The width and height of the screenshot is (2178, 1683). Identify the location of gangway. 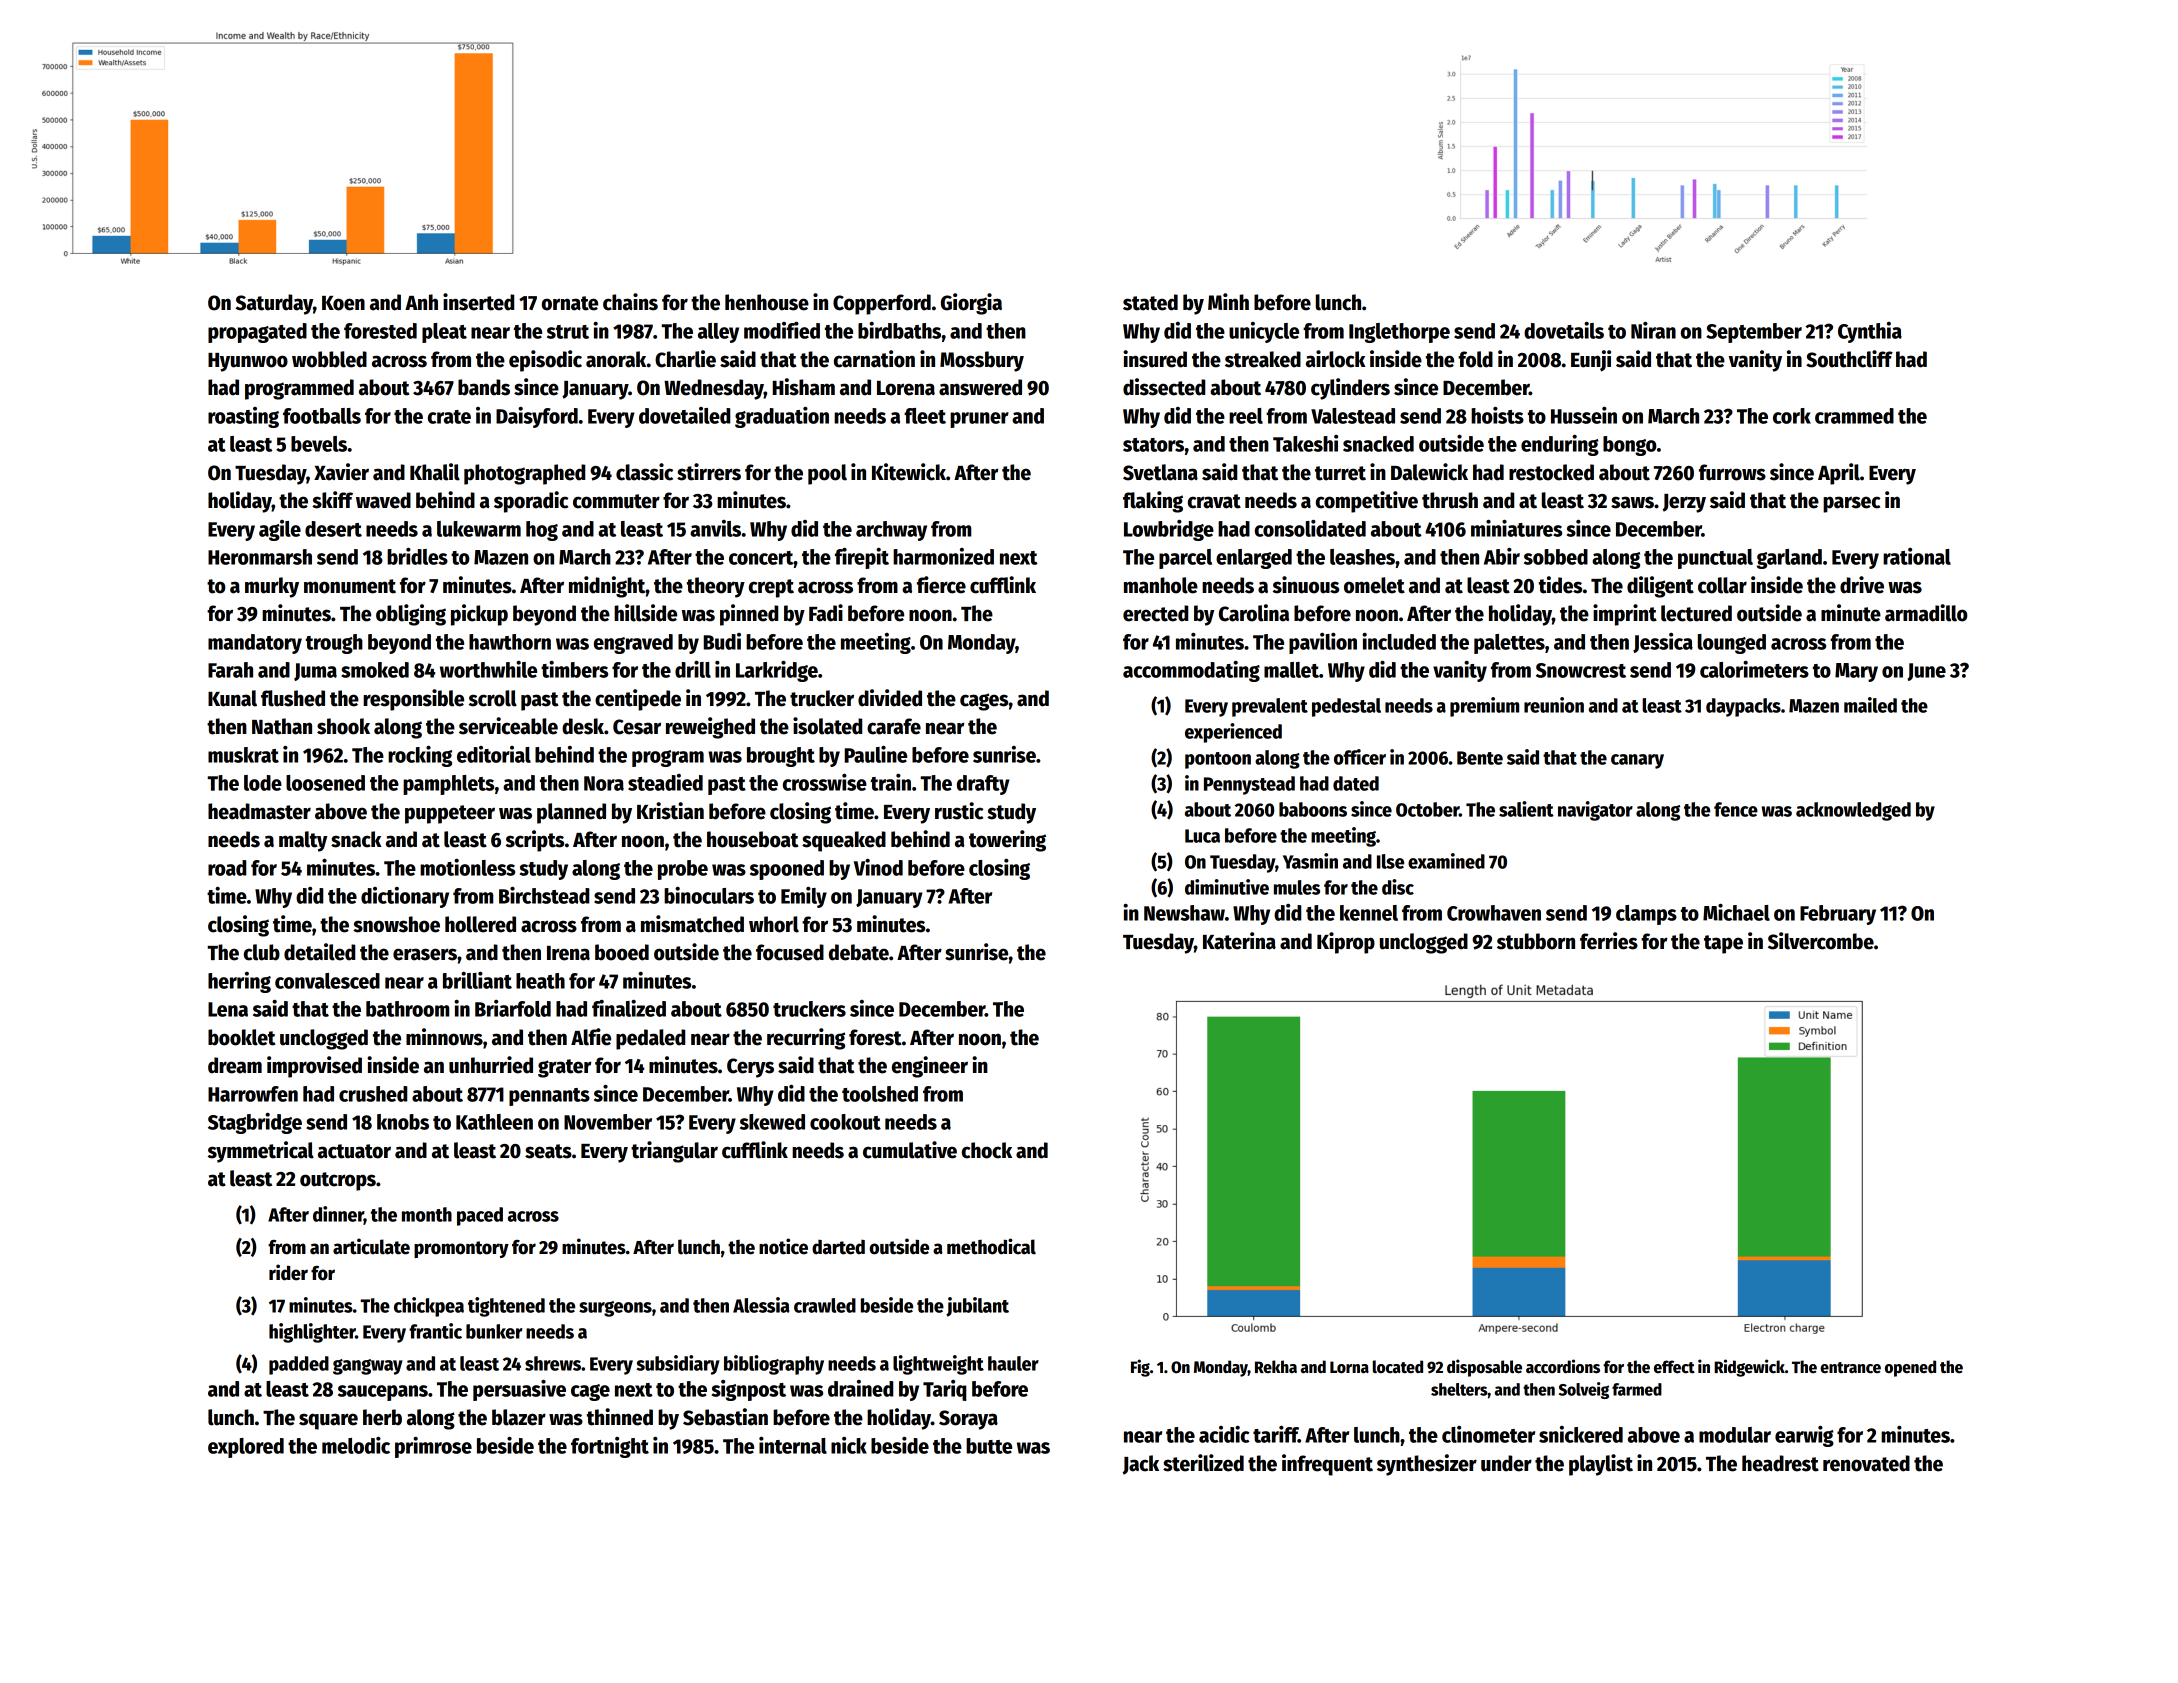
(368, 1367).
